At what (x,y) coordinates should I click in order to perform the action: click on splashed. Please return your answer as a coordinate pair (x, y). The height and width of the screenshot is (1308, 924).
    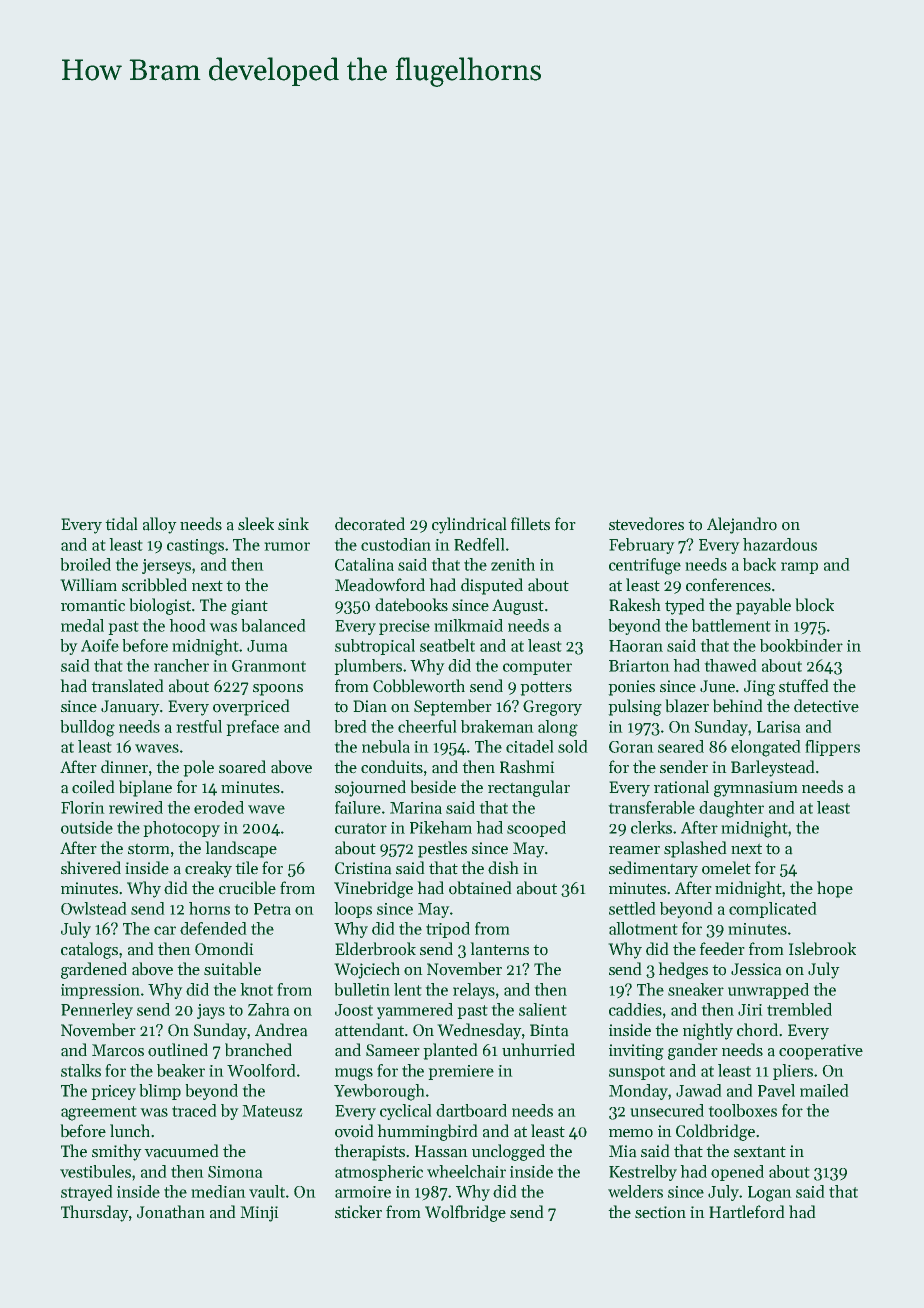
    Looking at the image, I should click on (695, 849).
